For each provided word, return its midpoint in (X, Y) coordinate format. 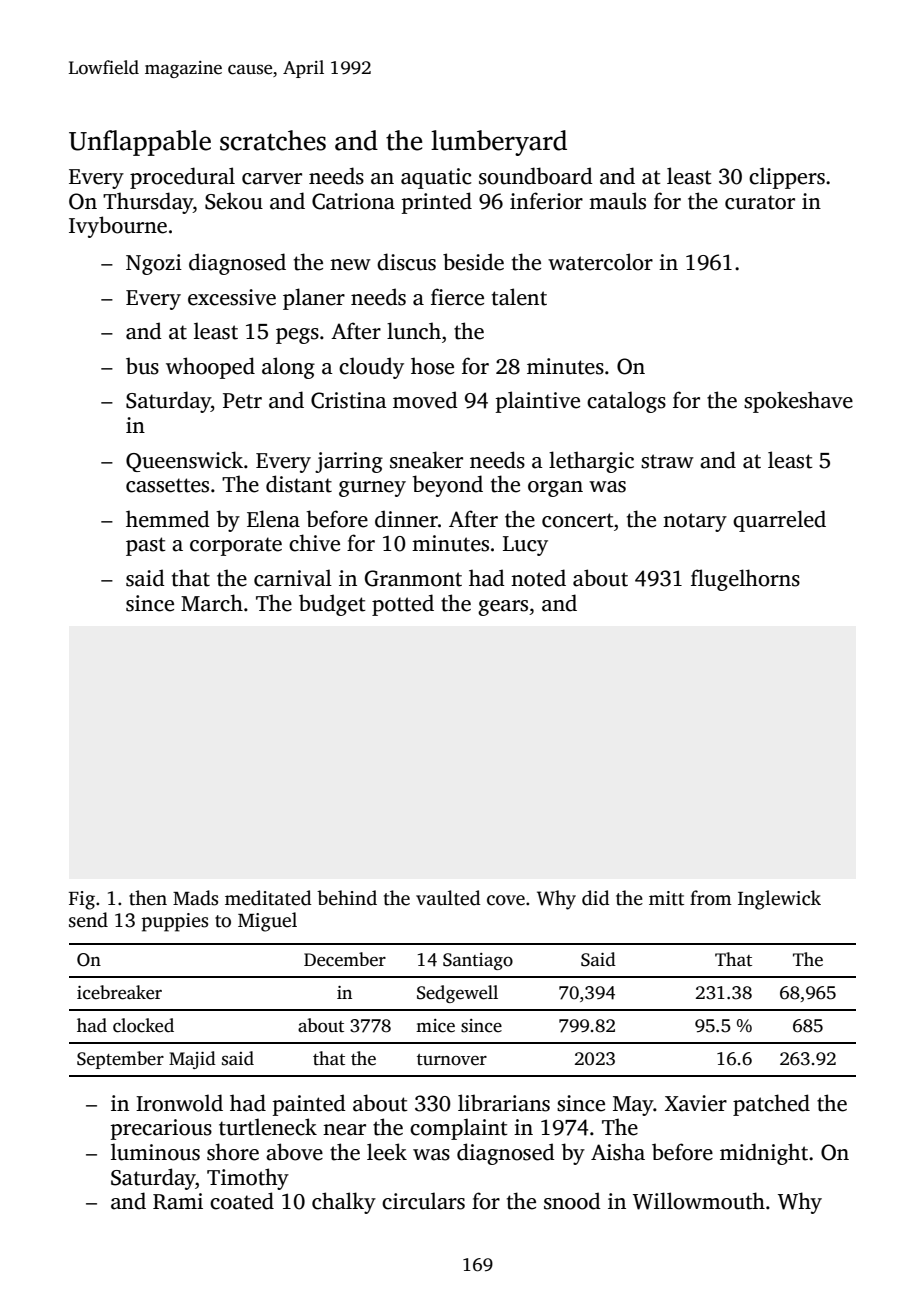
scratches (273, 140)
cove (506, 900)
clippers (787, 178)
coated (242, 1201)
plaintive (538, 402)
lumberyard (499, 143)
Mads (195, 898)
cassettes (167, 485)
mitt (666, 898)
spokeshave (798, 402)
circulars (423, 1201)
